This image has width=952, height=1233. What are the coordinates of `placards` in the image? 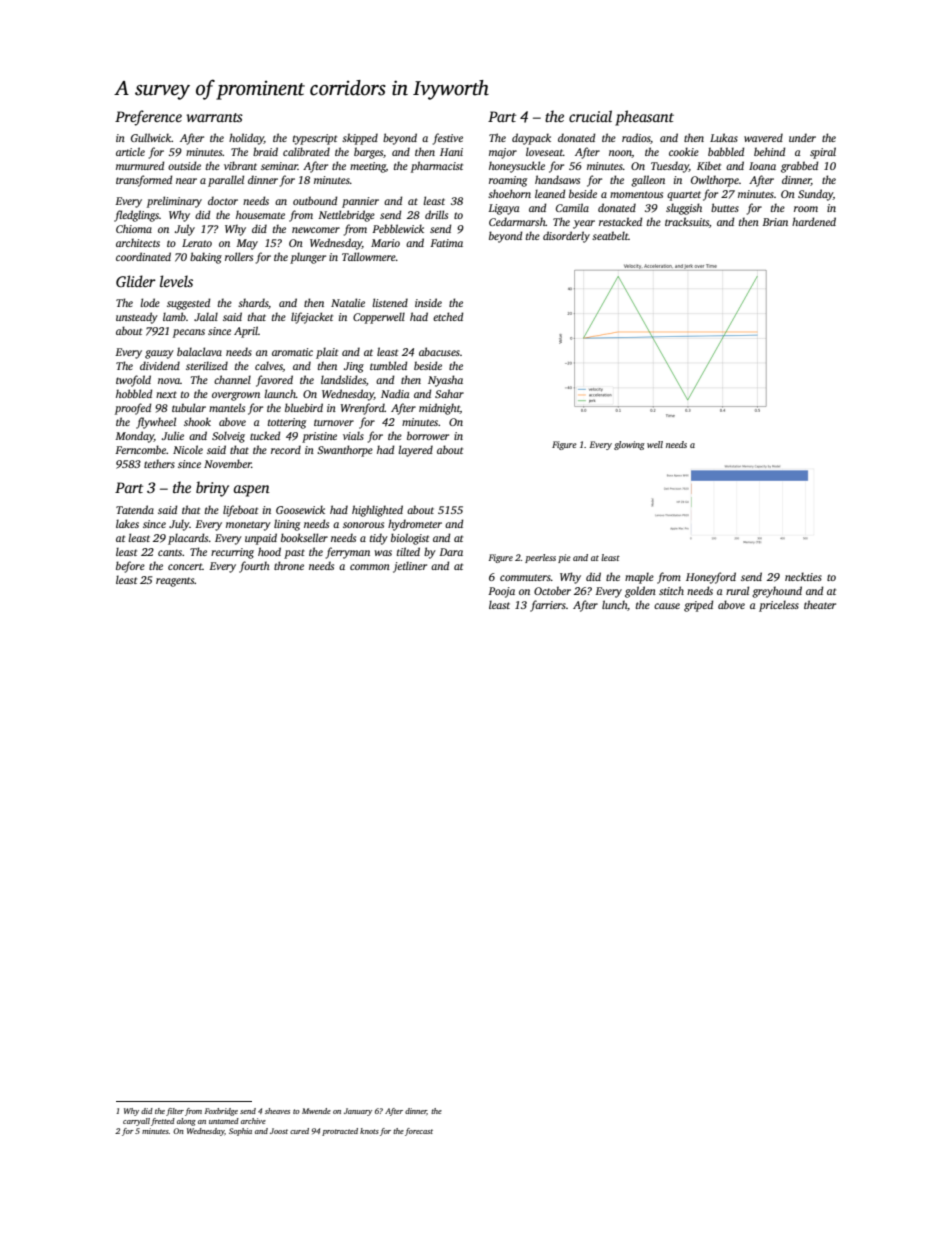 It's located at (188, 539).
